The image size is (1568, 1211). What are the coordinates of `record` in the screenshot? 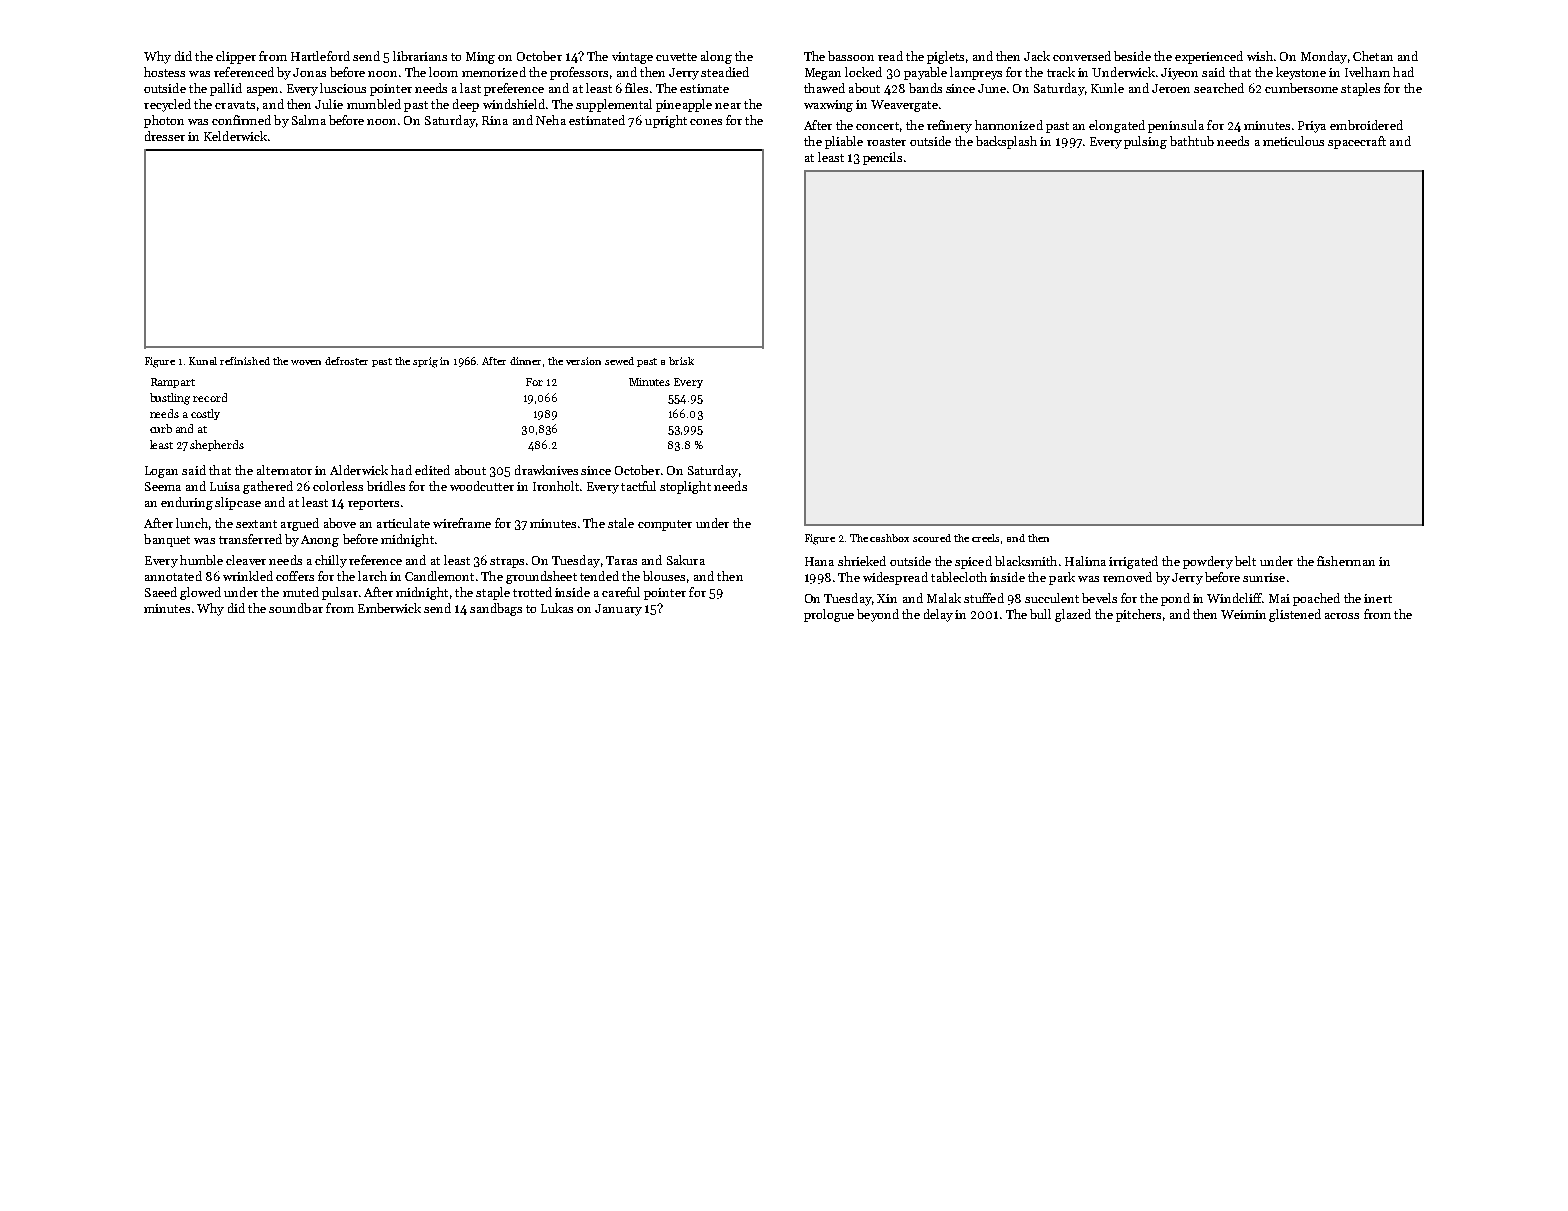 It's located at (210, 397).
